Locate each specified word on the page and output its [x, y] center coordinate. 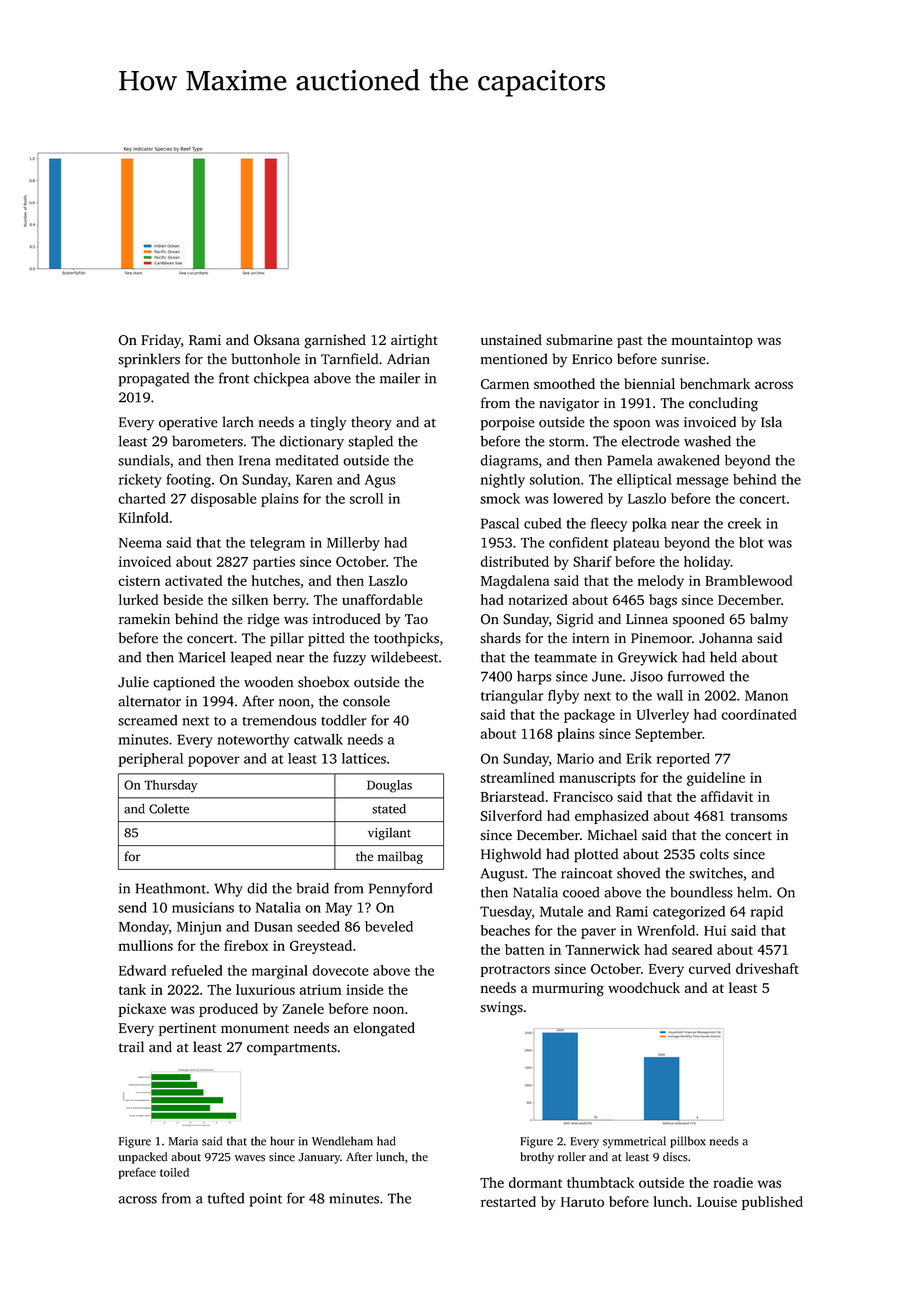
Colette [169, 809]
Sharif [592, 561]
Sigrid [575, 620]
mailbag [400, 857]
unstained [511, 339]
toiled [174, 1172]
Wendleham [342, 1141]
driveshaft [767, 968]
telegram [277, 544]
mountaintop [712, 341]
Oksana [277, 340]
